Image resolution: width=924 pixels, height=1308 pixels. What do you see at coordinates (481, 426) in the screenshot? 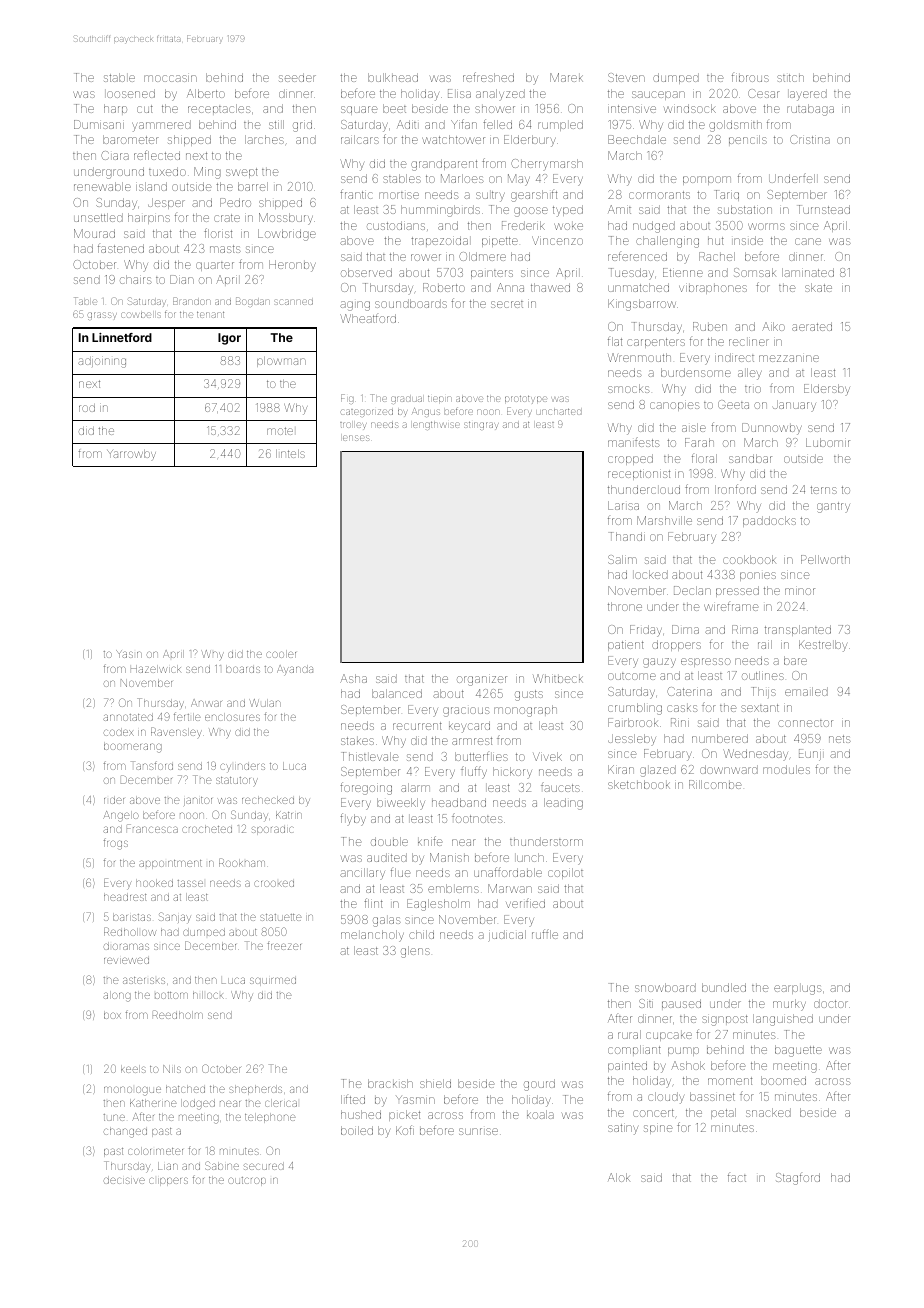
I see `stingray` at bounding box center [481, 426].
